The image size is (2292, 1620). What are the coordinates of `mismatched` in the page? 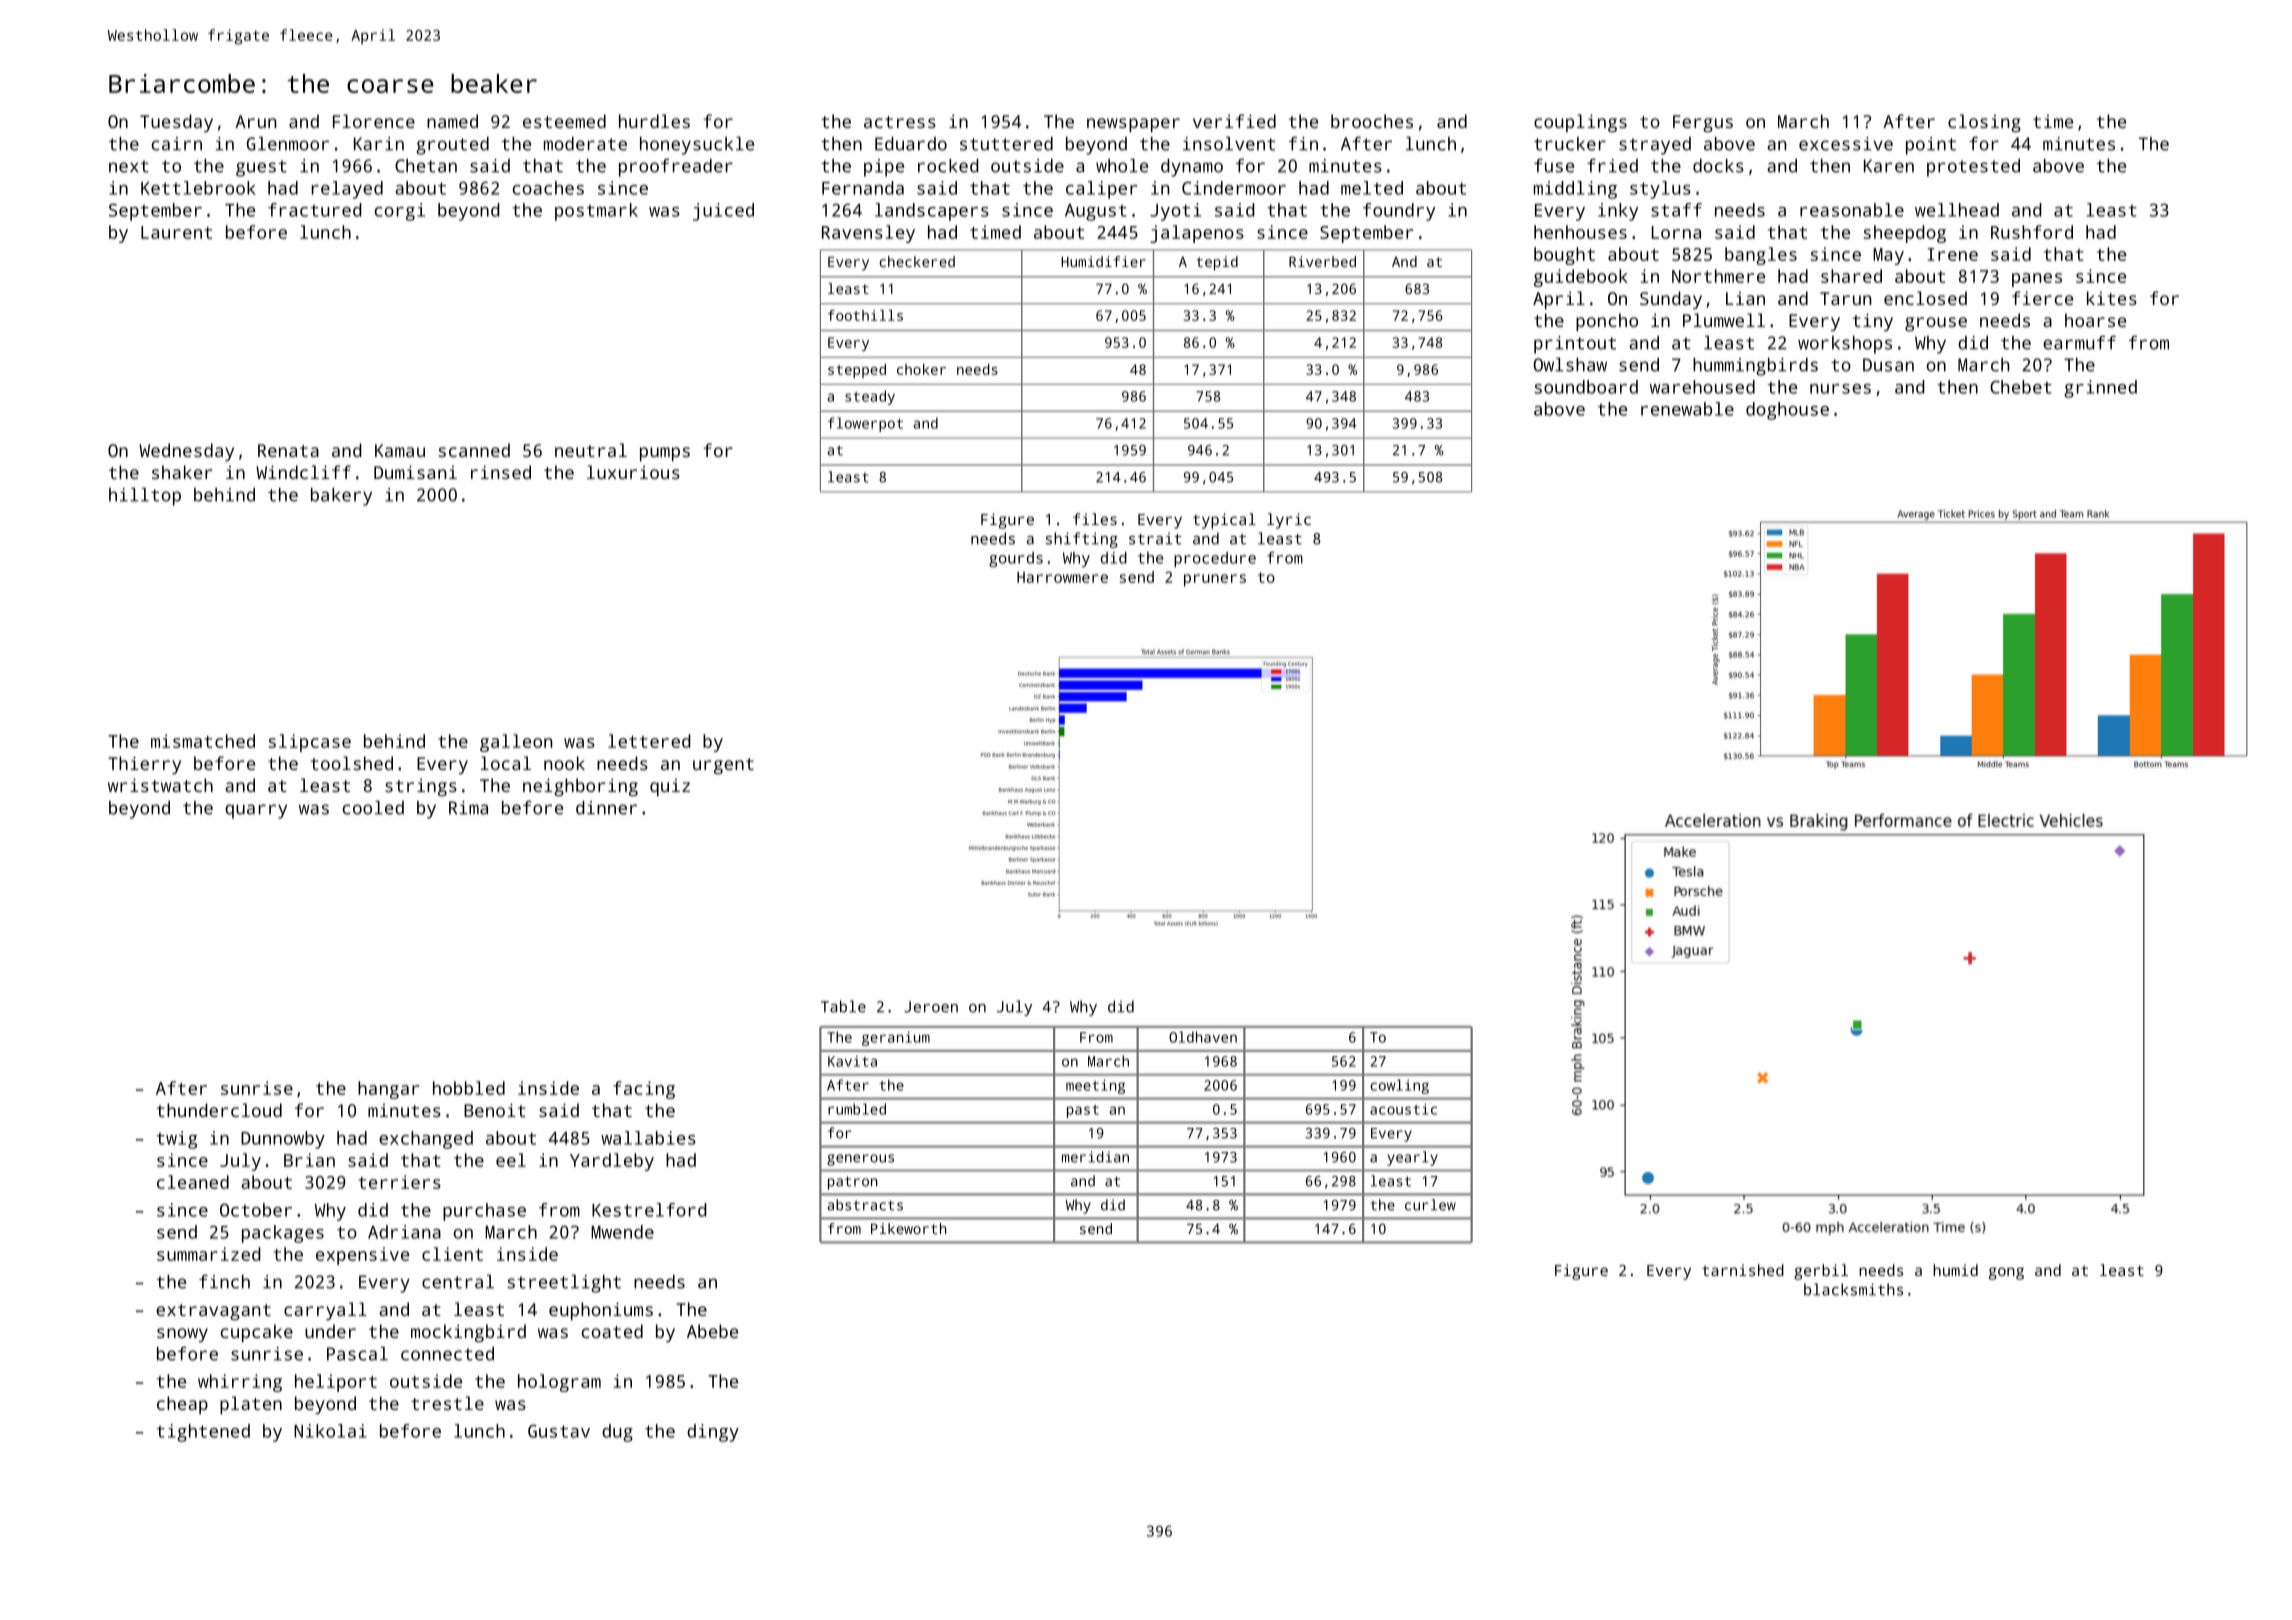 It's located at (203, 741).
